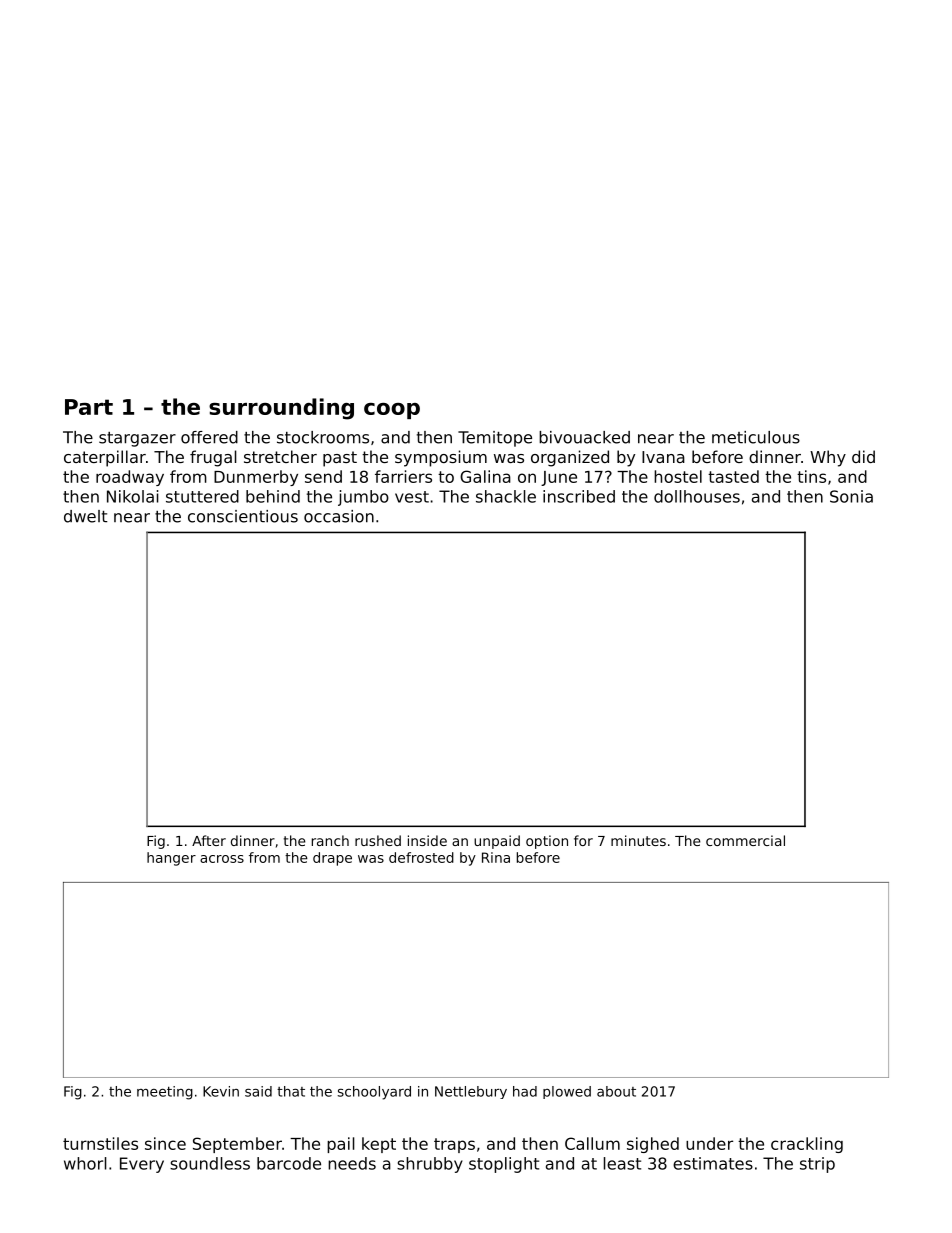 The height and width of the screenshot is (1233, 952). What do you see at coordinates (697, 496) in the screenshot?
I see `dollhouses` at bounding box center [697, 496].
